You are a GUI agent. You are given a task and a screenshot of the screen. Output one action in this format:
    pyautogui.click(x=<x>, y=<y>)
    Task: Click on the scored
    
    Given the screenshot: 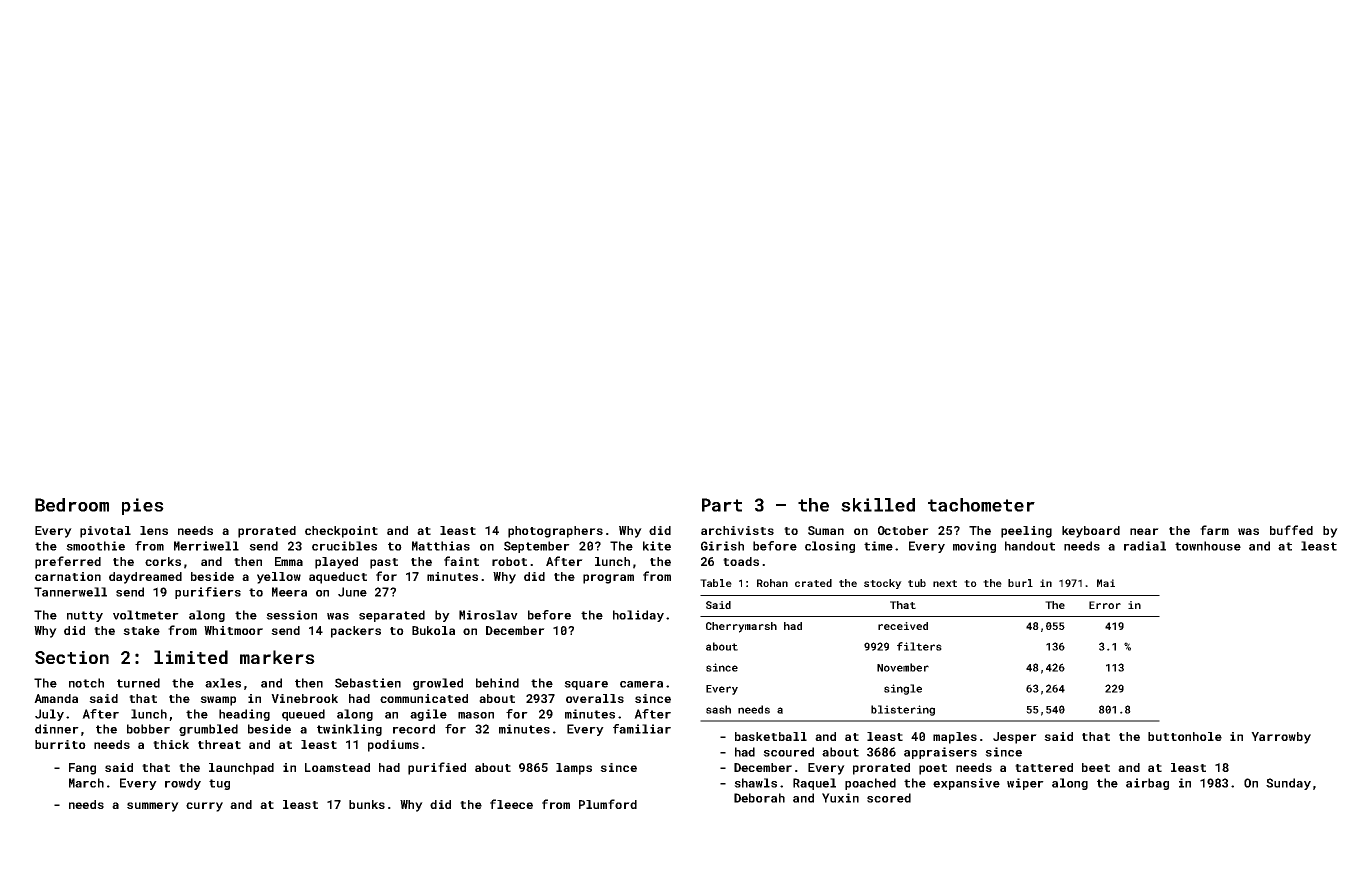 What is the action you would take?
    pyautogui.click(x=889, y=798)
